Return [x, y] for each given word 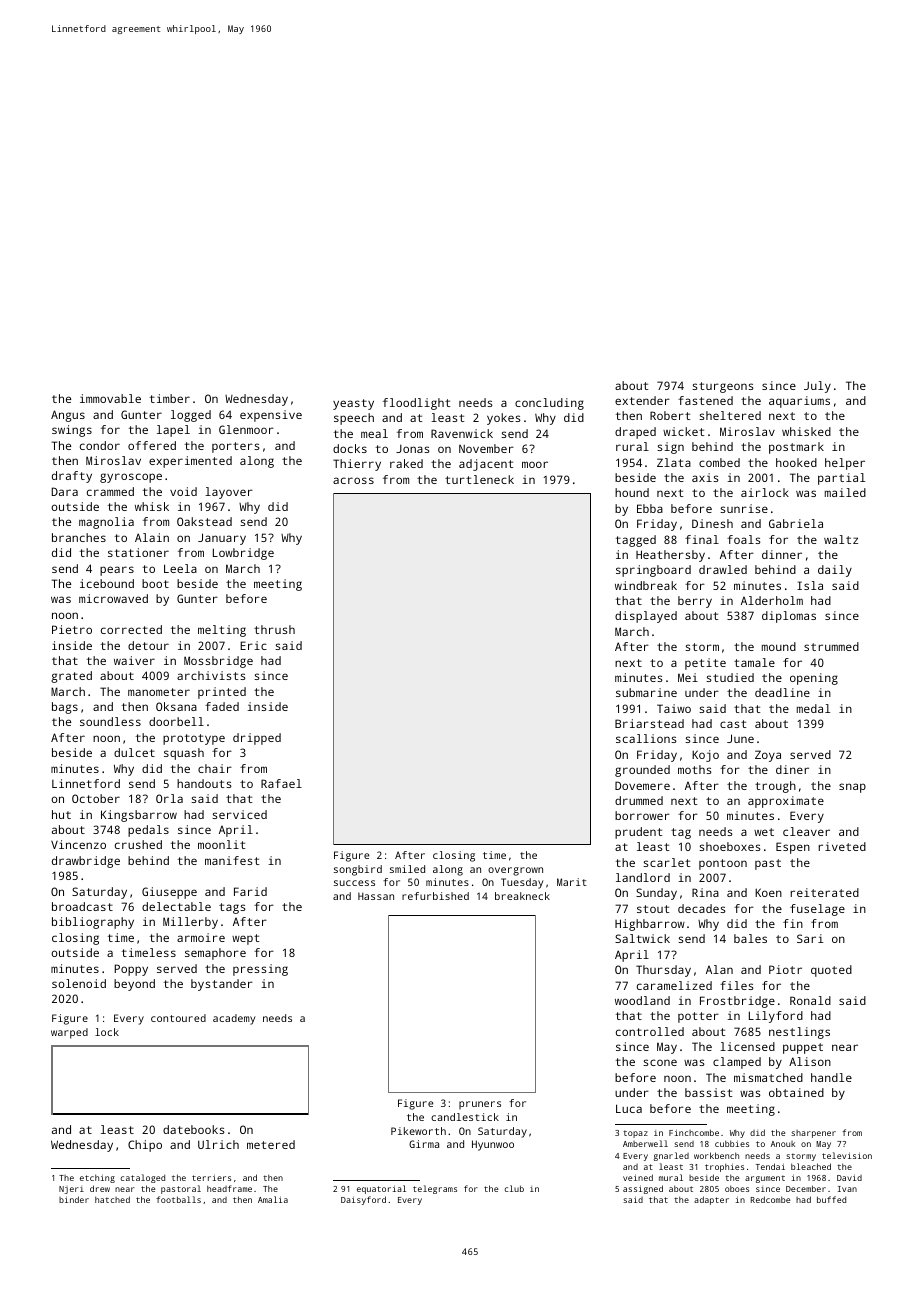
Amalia [273, 1199]
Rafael [281, 783]
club [514, 1188]
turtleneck [479, 479]
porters [236, 447]
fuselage [817, 910]
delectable [176, 906]
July [817, 387]
